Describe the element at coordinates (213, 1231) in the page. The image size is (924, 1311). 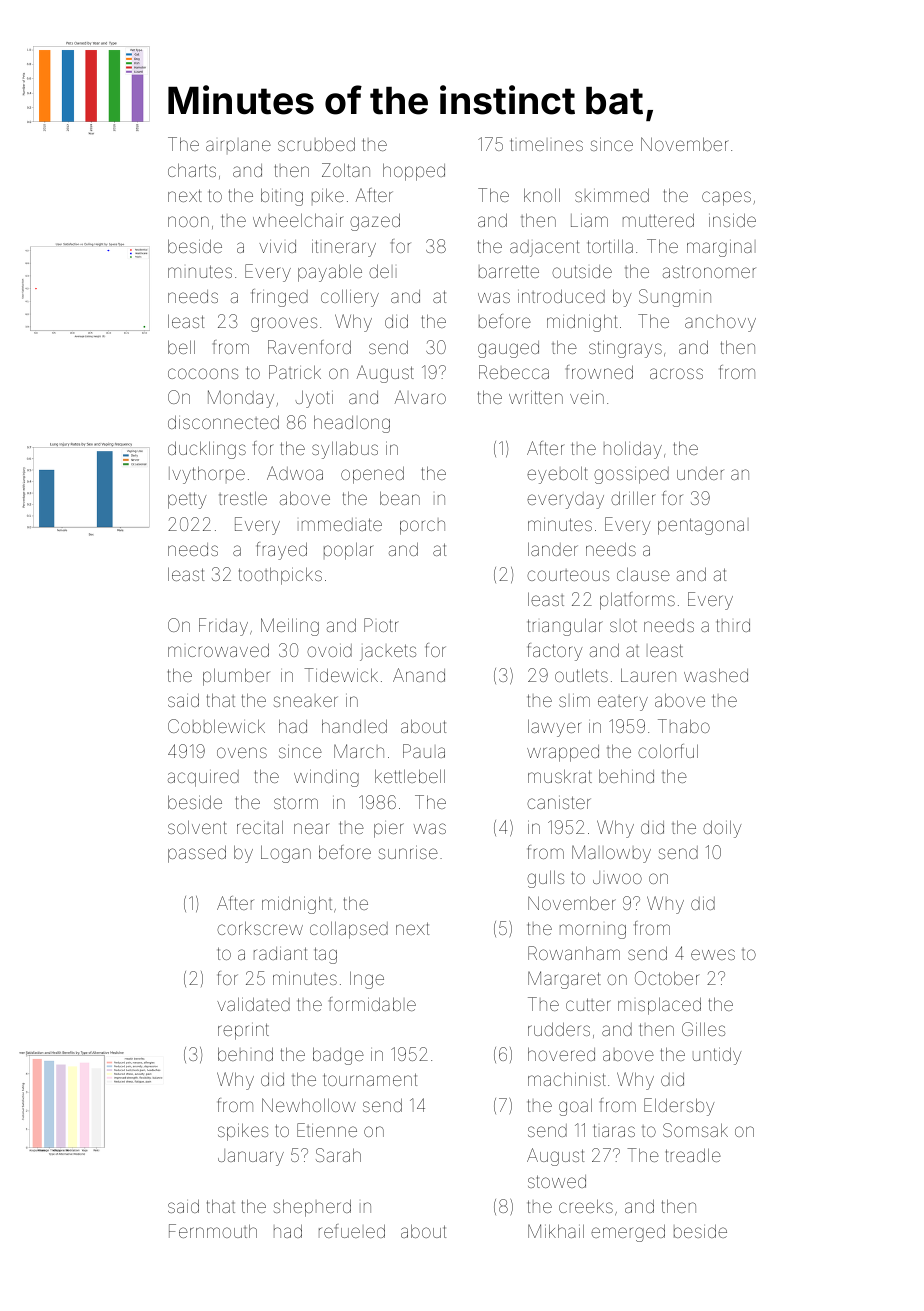
I see `Fernmouth` at that location.
